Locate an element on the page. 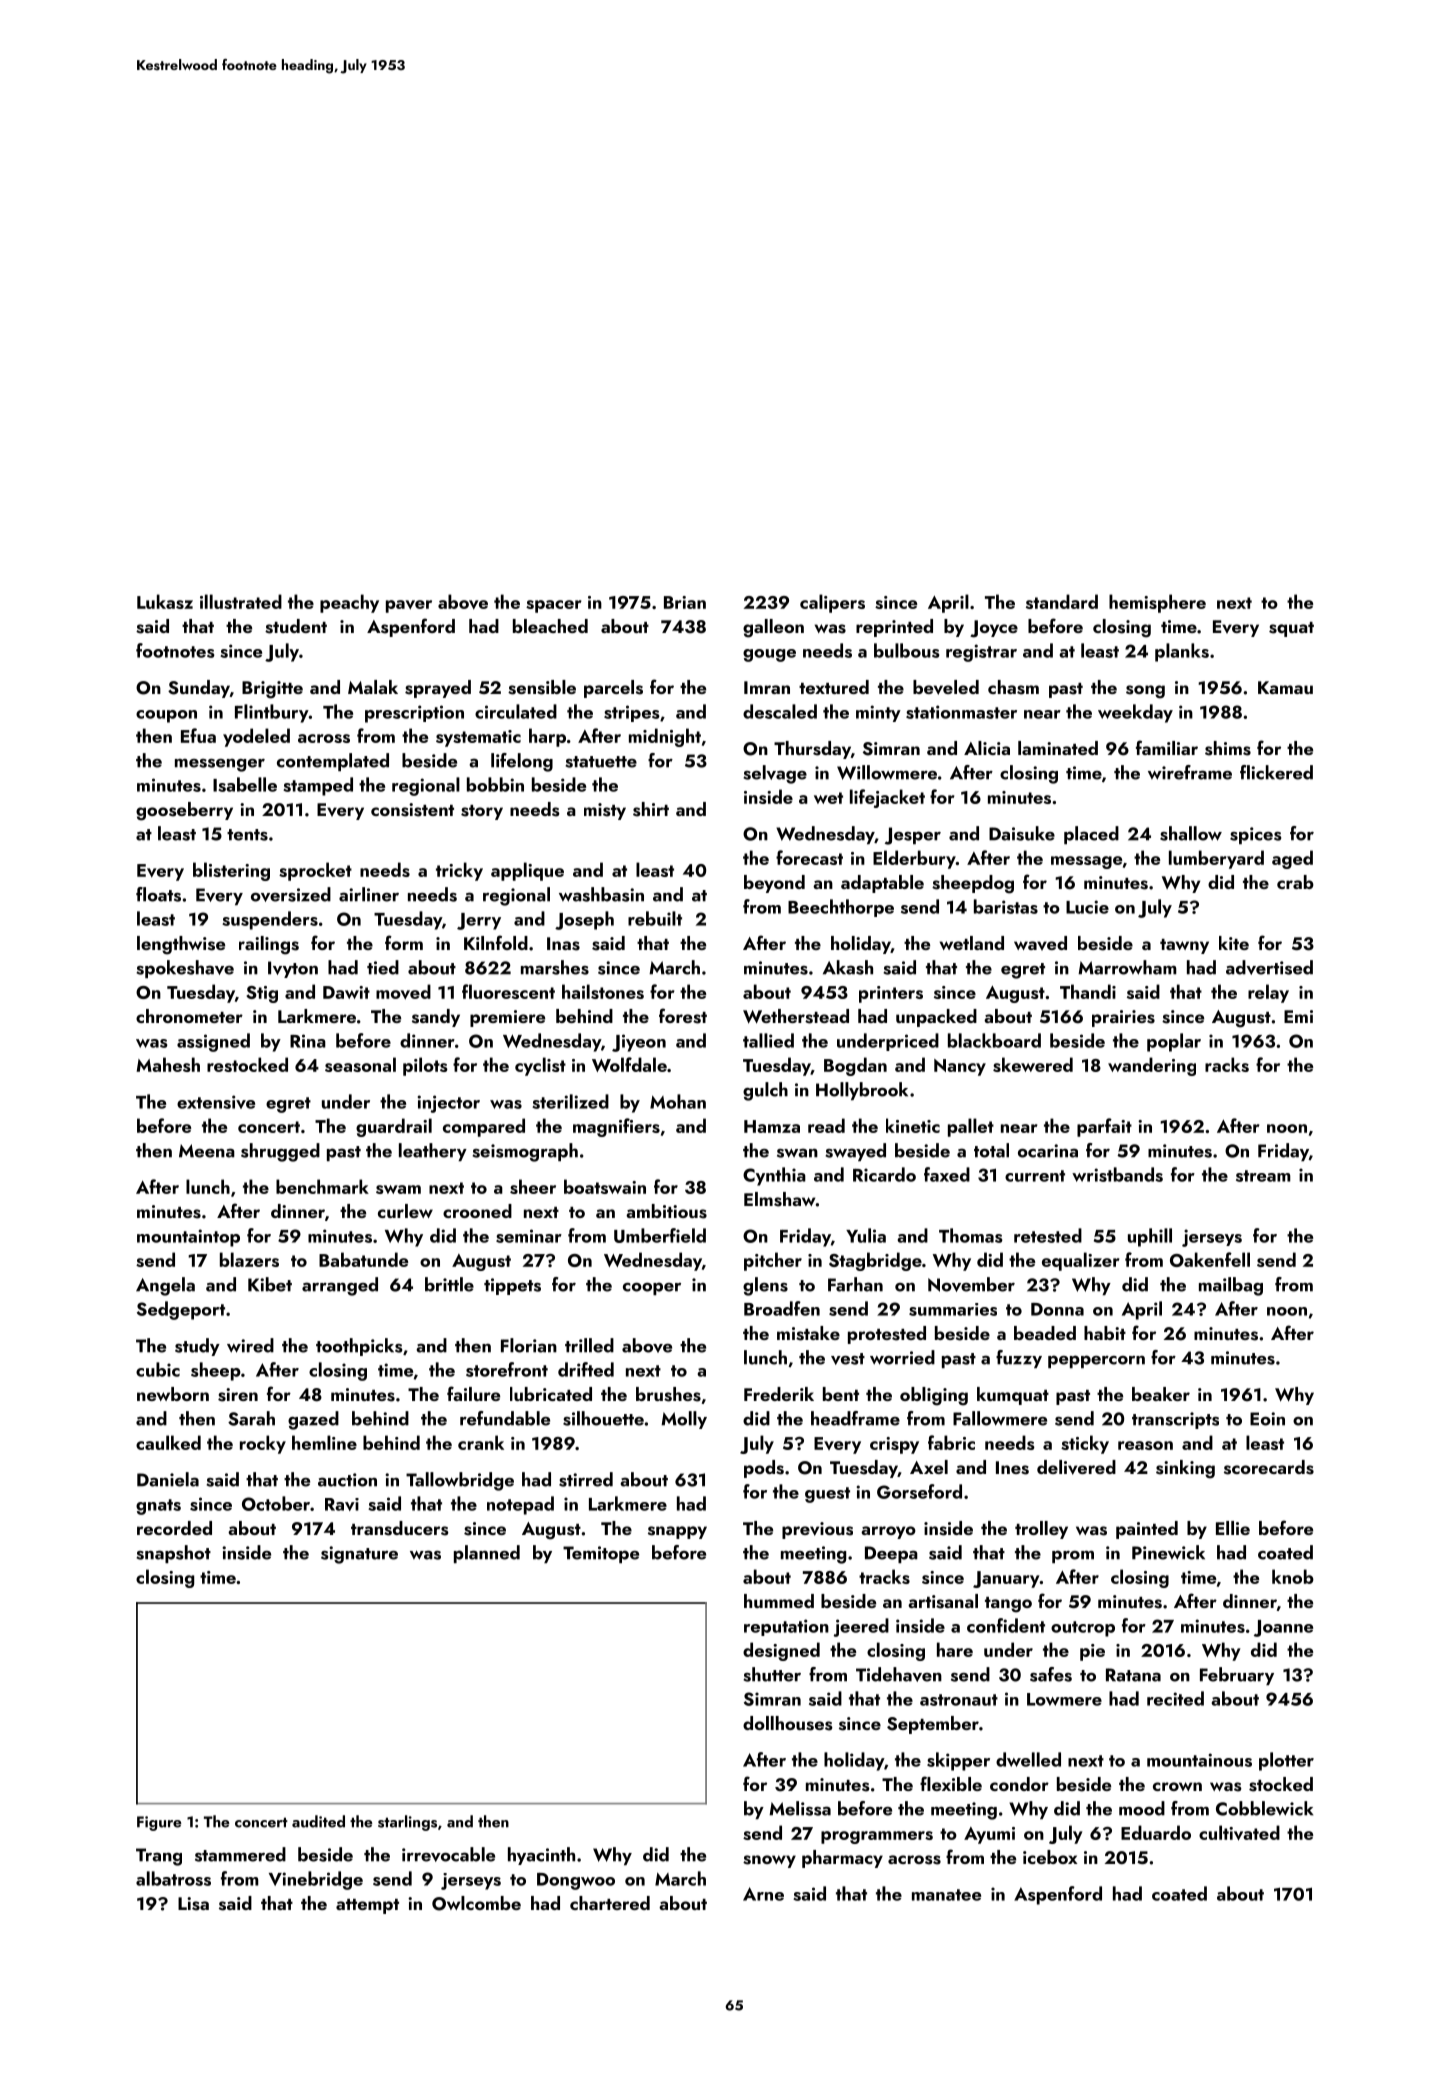 This document has width=1450, height=2100. starlings is located at coordinates (407, 1823).
